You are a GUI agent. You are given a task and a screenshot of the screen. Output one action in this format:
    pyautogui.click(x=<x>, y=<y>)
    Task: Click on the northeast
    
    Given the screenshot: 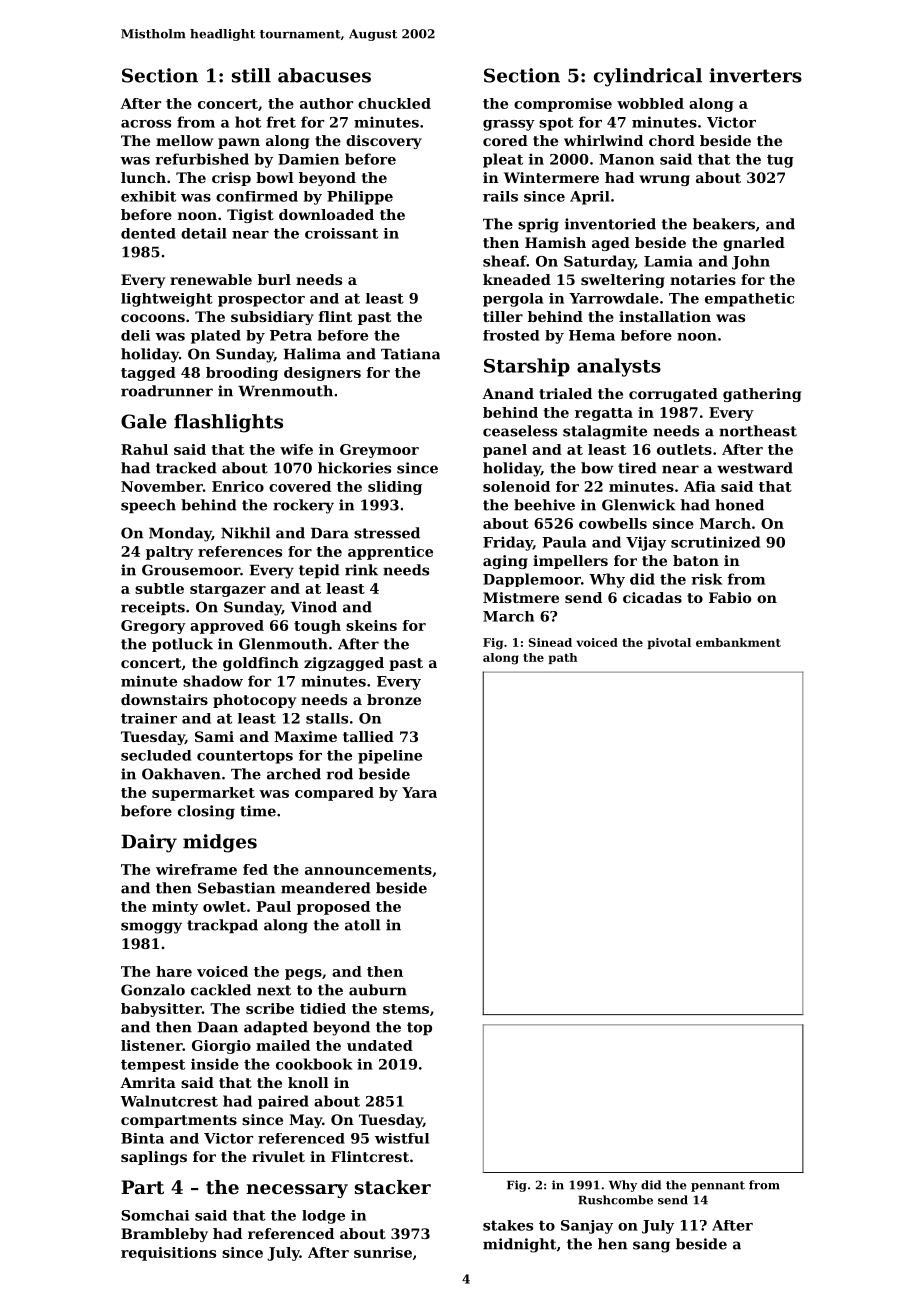 What is the action you would take?
    pyautogui.click(x=758, y=431)
